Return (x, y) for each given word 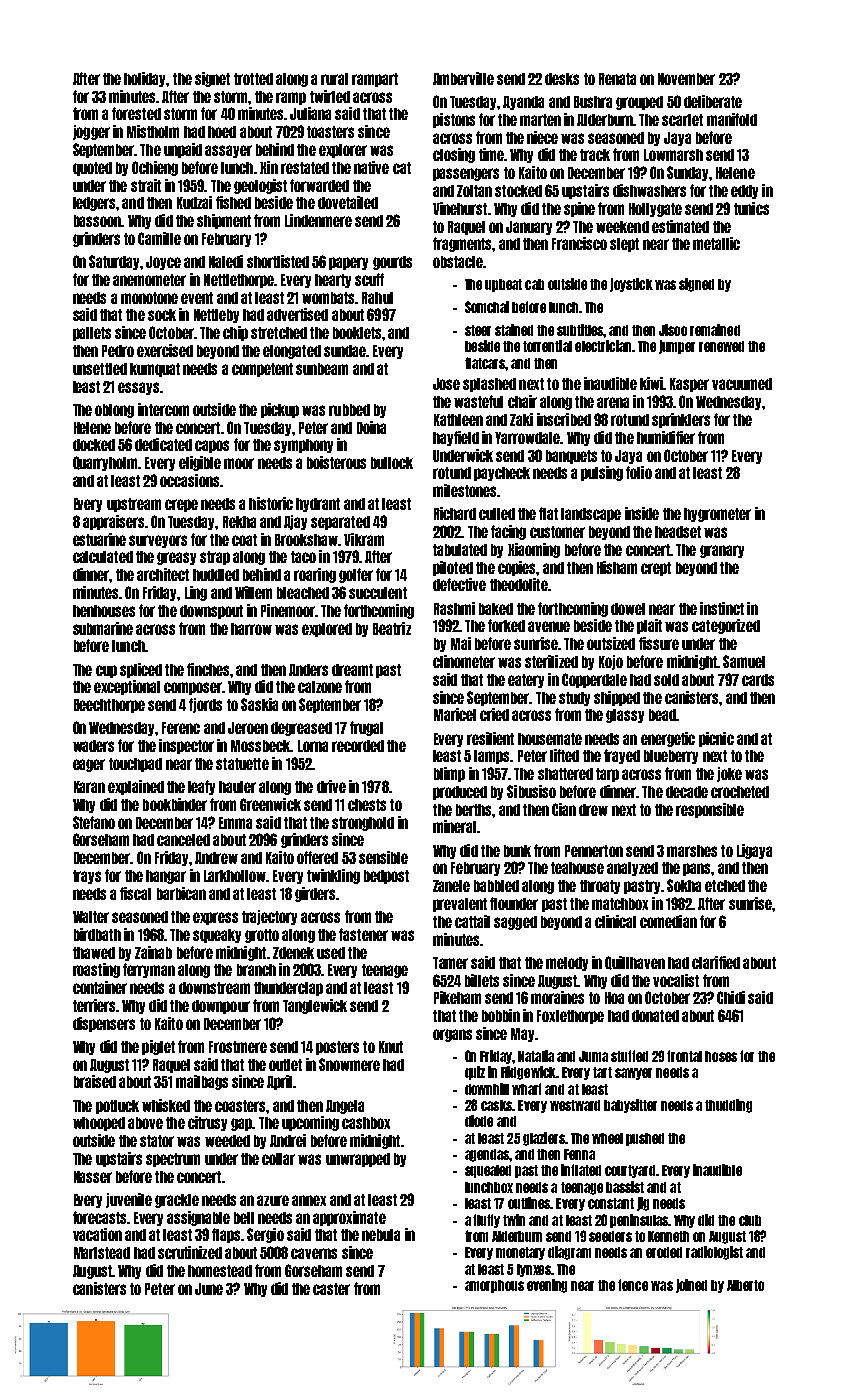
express (215, 918)
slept (624, 245)
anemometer (149, 280)
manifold (732, 119)
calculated (103, 557)
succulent (378, 593)
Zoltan (474, 191)
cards (758, 680)
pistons (454, 120)
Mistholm (153, 131)
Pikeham (457, 997)
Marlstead (102, 1253)
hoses (721, 1056)
